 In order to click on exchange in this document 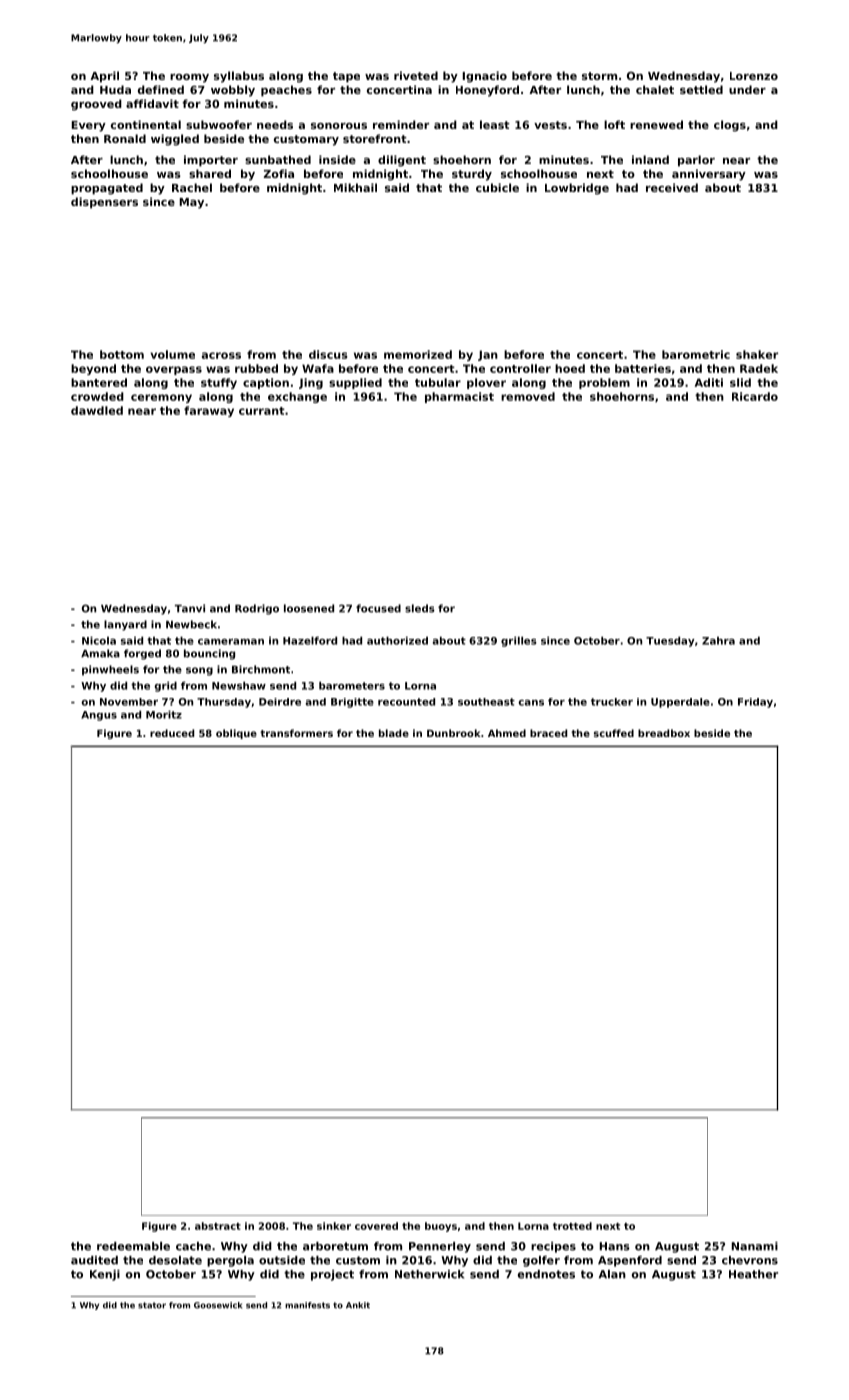, I will do `click(297, 397)`.
